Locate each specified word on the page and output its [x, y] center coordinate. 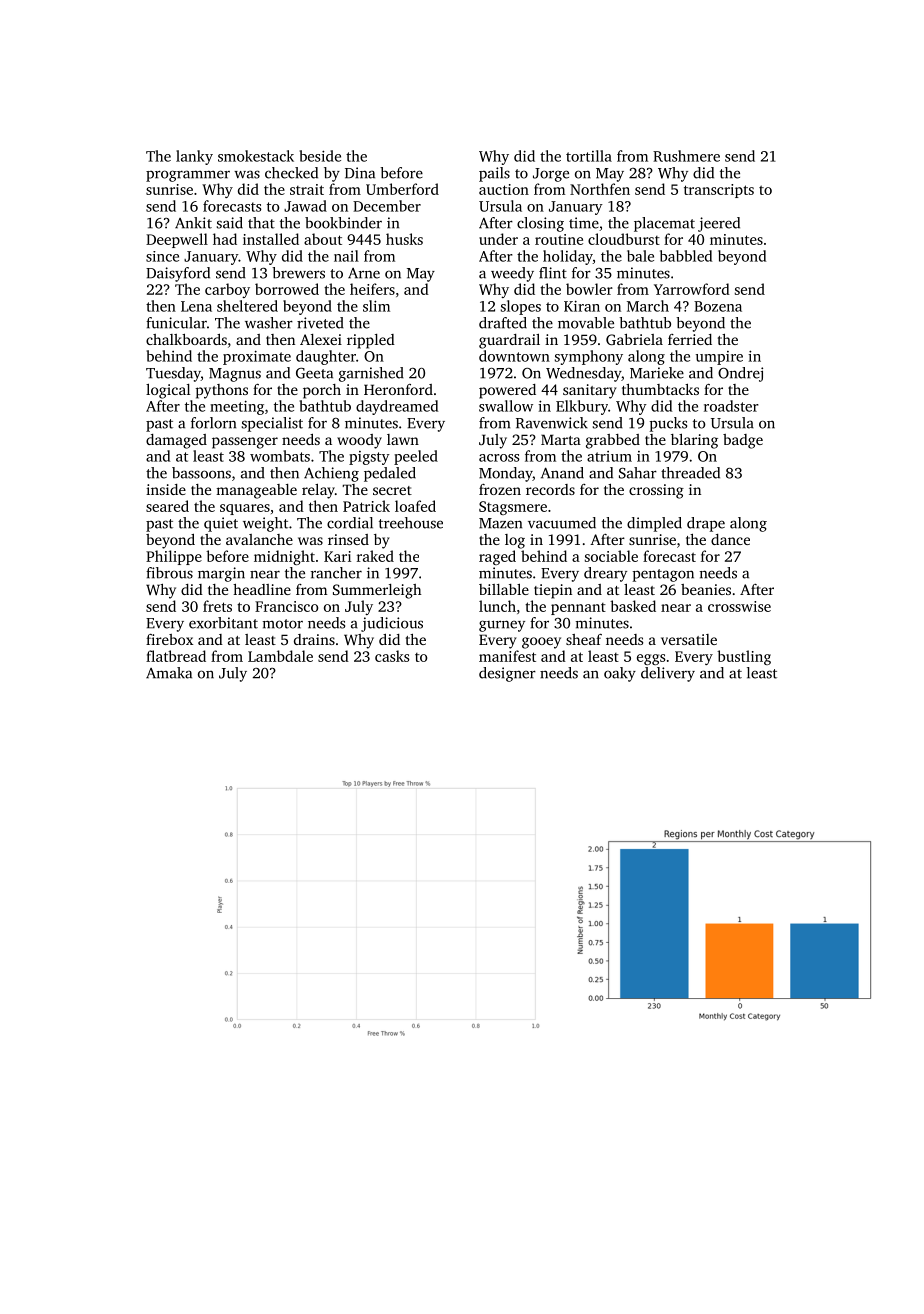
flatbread [176, 656]
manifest [507, 656]
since [162, 256]
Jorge [551, 175]
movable [586, 323]
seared [167, 506]
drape [706, 524]
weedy [512, 274]
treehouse [411, 523]
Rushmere [686, 156]
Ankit [193, 223]
